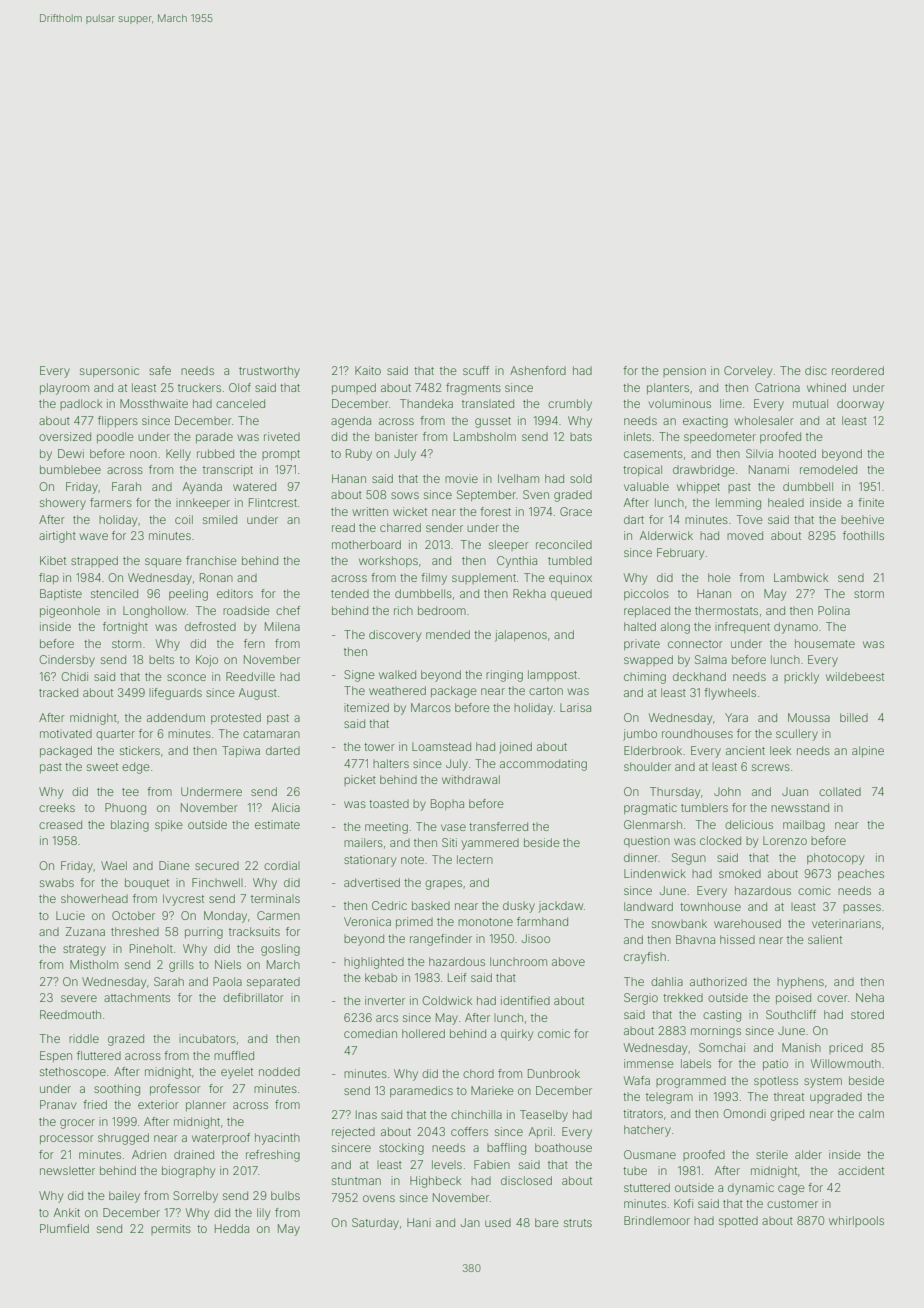  Describe the element at coordinates (67, 1139) in the screenshot. I see `processor` at that location.
